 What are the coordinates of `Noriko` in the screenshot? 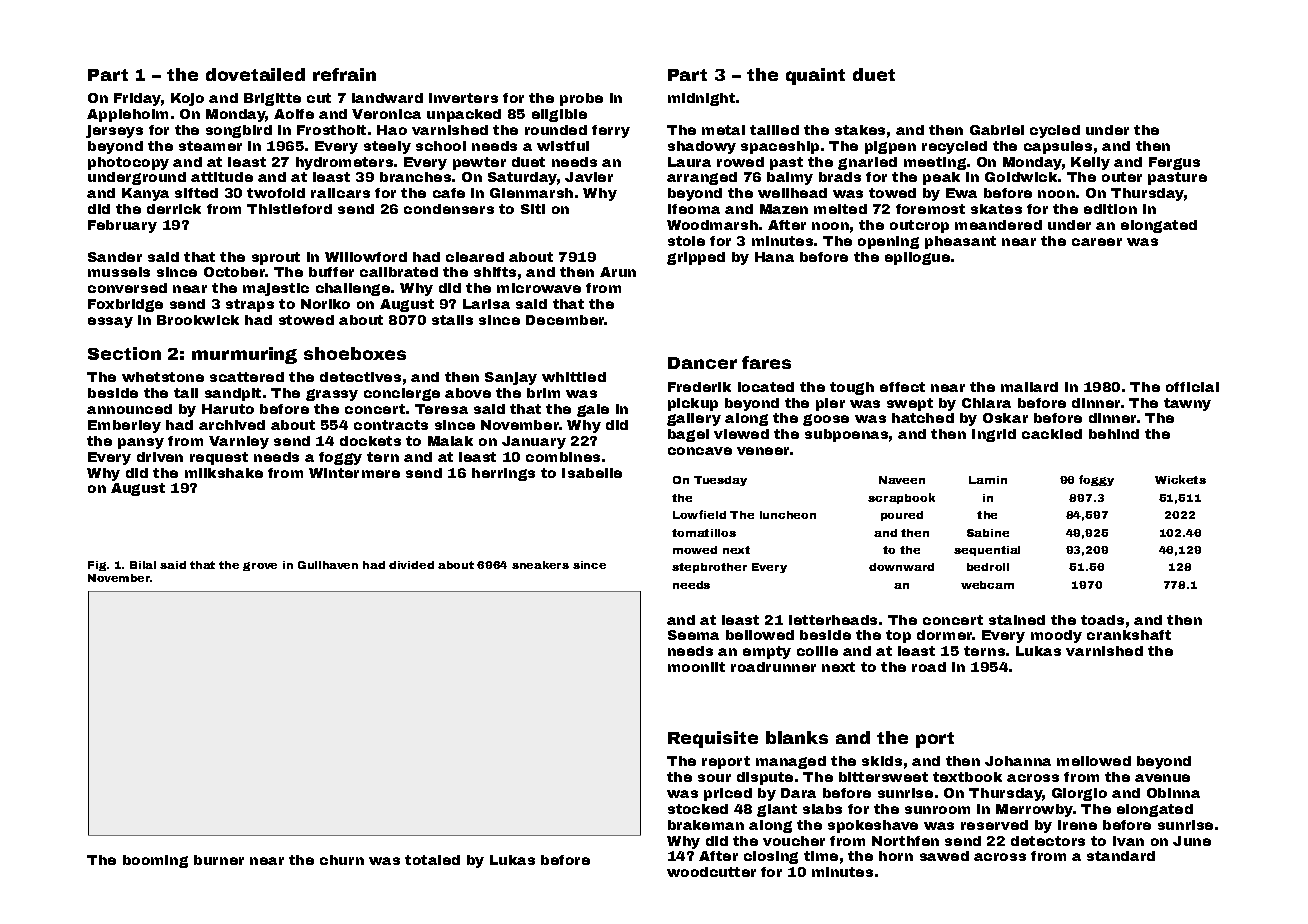 It's located at (325, 304).
